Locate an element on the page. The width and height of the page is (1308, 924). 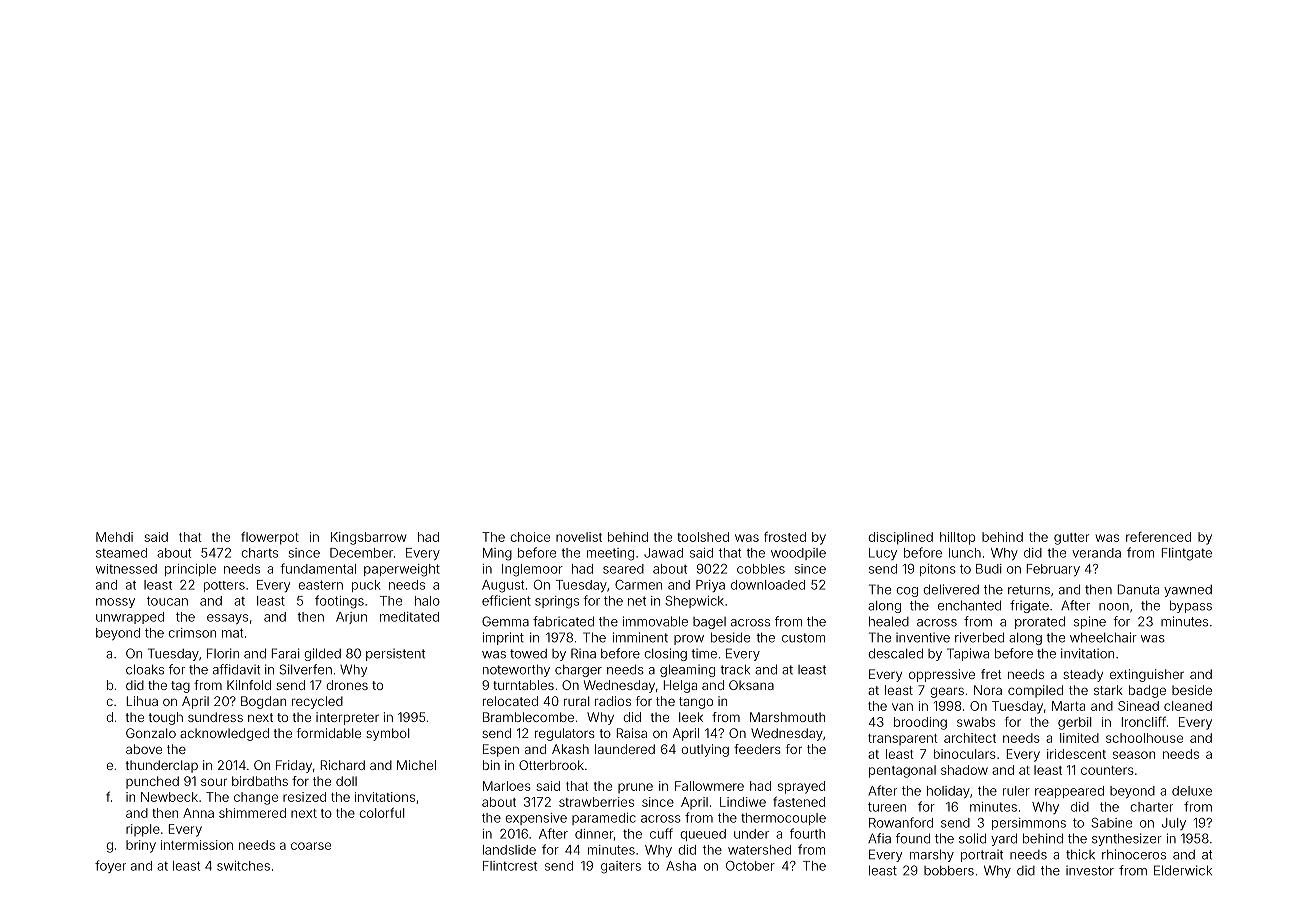
Kingsbarrow is located at coordinates (368, 538).
